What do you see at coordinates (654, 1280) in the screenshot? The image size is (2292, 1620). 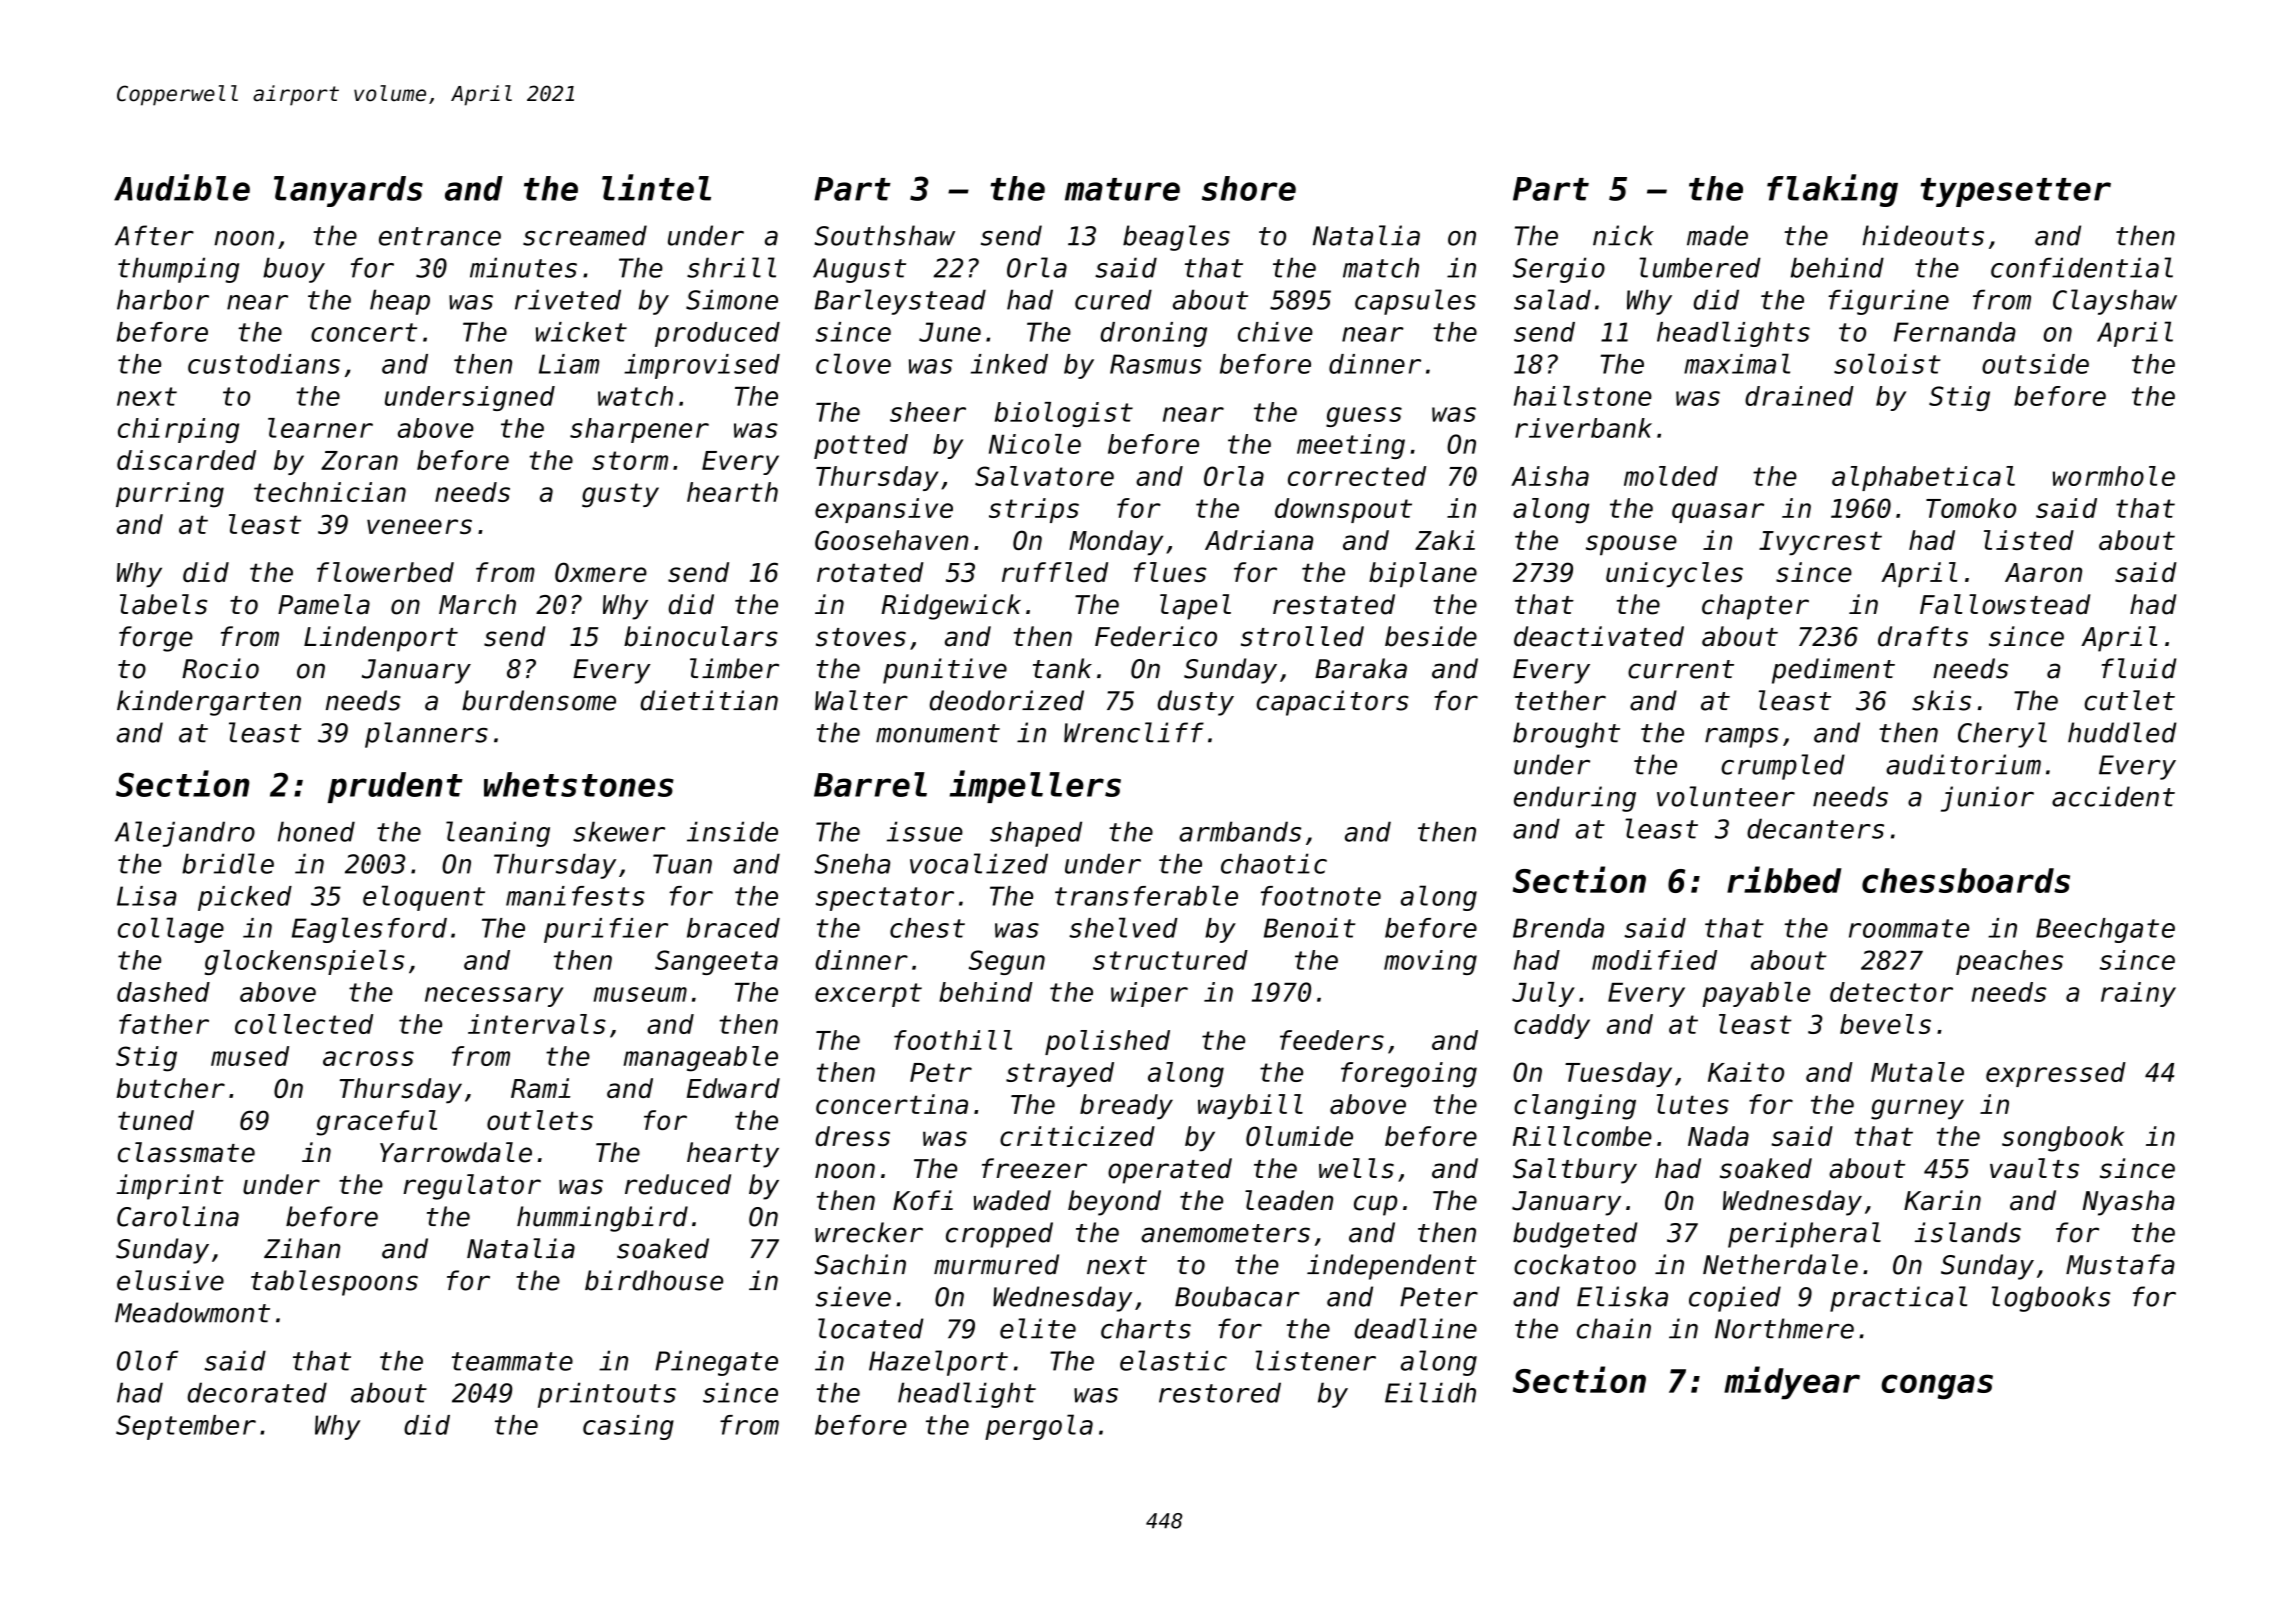 I see `birdhouse` at bounding box center [654, 1280].
